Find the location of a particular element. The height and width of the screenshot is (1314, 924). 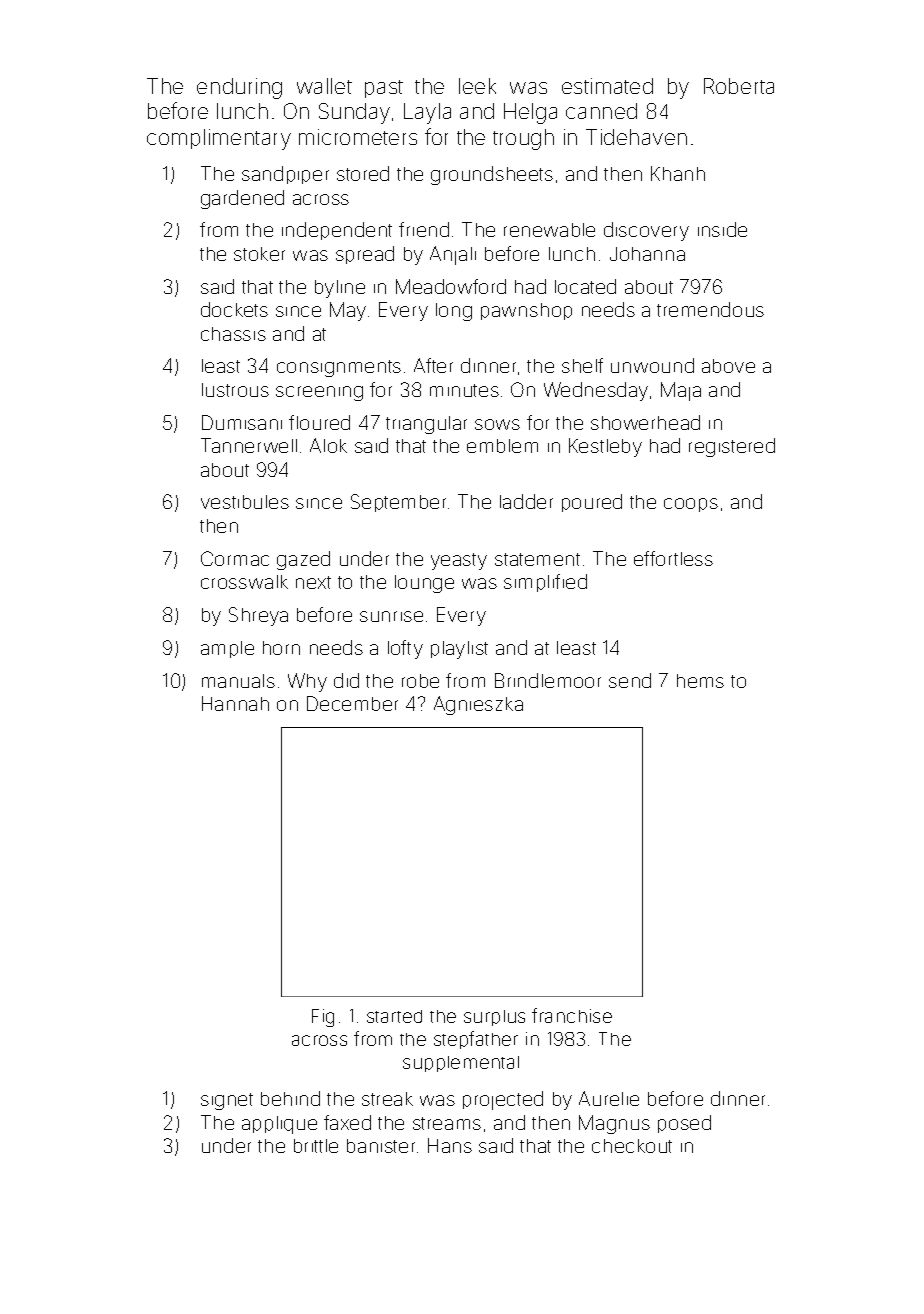

Agnieszka is located at coordinates (478, 705).
